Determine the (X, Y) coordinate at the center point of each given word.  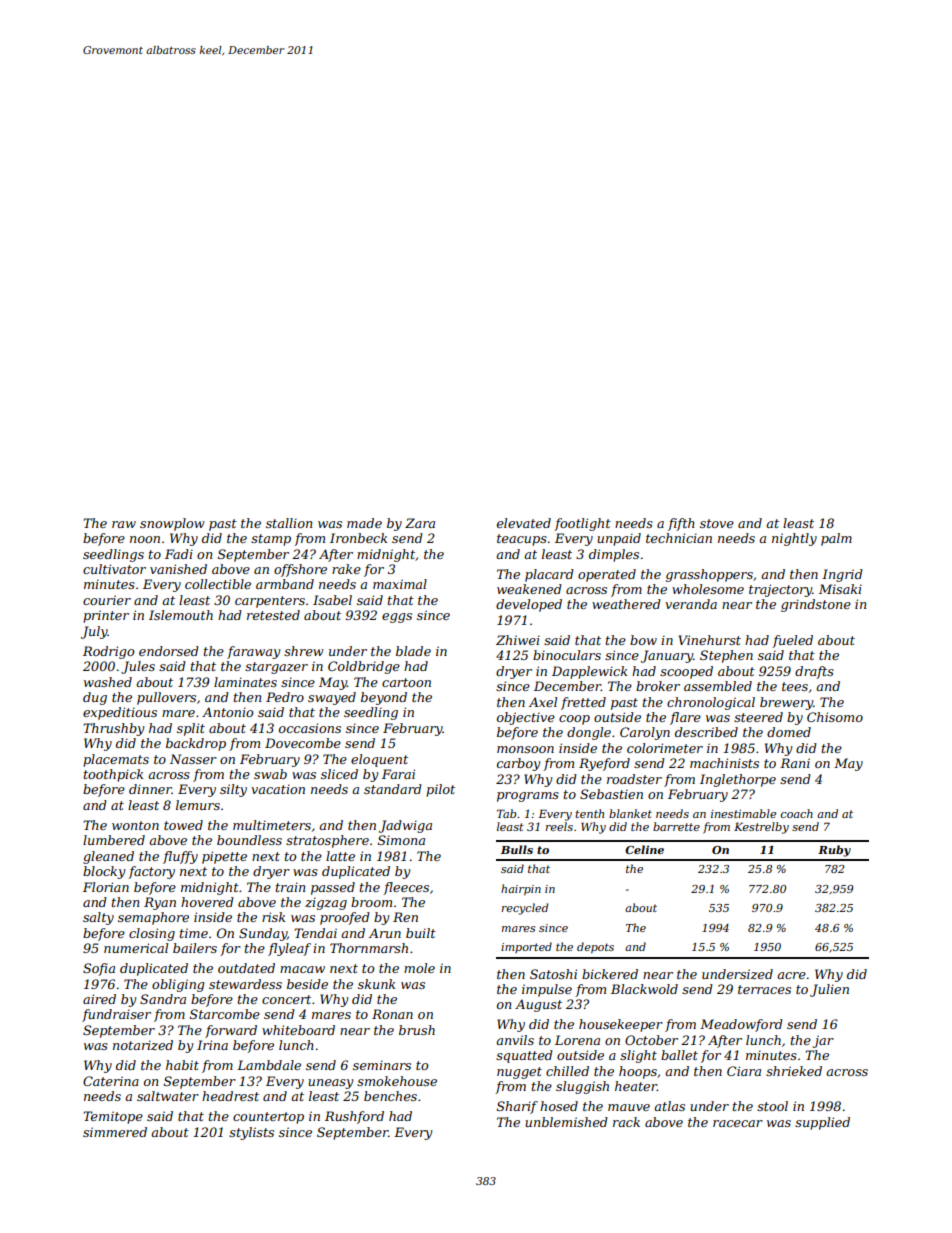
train (290, 887)
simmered (115, 1132)
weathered (626, 604)
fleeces (406, 888)
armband (285, 584)
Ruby (834, 851)
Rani (795, 763)
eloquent (379, 760)
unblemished (566, 1122)
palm (836, 539)
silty (233, 790)
